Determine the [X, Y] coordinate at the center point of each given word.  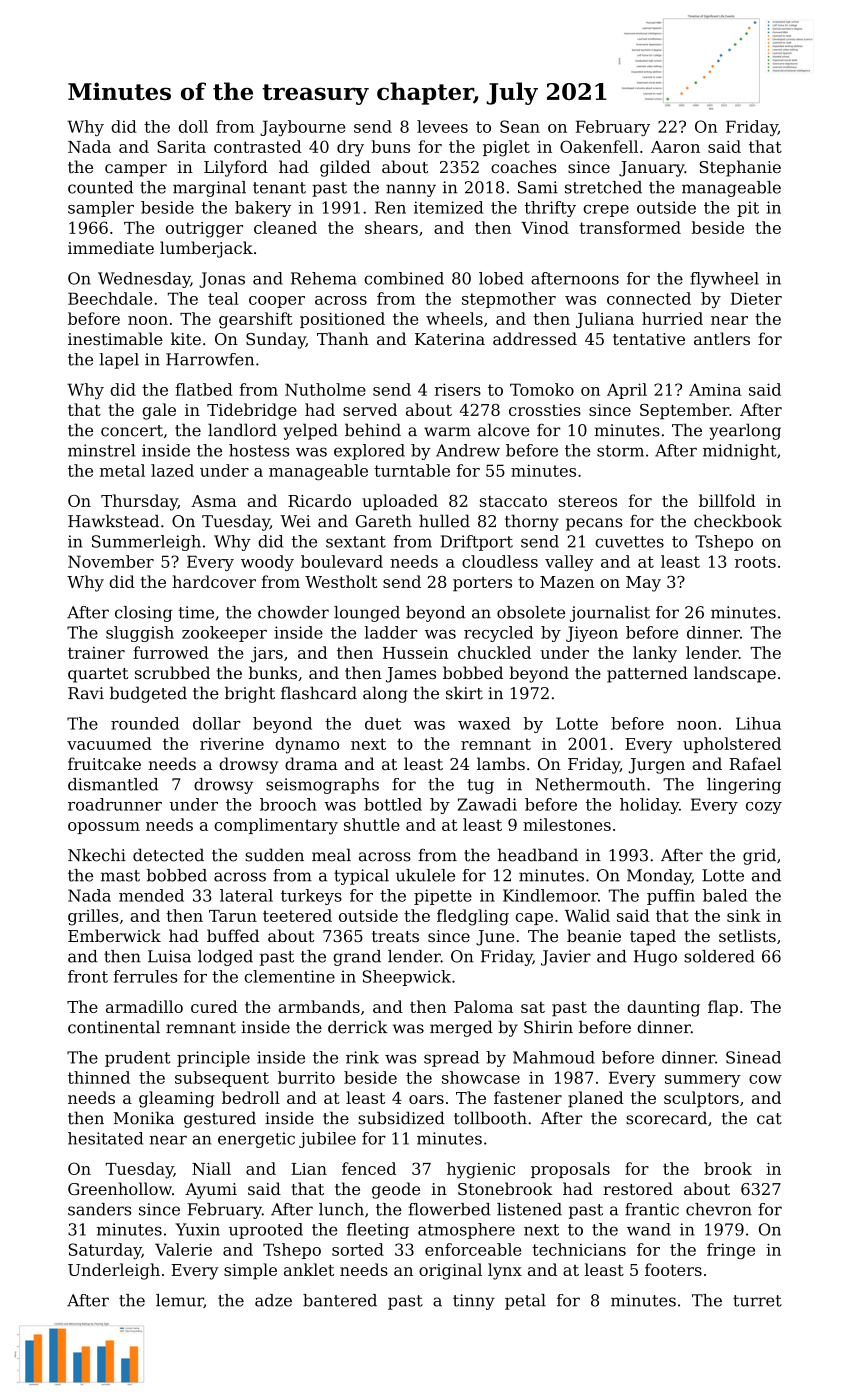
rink [362, 1057]
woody [267, 563]
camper [136, 170]
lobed [501, 278]
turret [757, 1301]
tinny [474, 1302]
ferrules [145, 976]
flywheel [724, 280]
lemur [180, 1301]
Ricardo [319, 500]
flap [723, 1008]
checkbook [738, 521]
